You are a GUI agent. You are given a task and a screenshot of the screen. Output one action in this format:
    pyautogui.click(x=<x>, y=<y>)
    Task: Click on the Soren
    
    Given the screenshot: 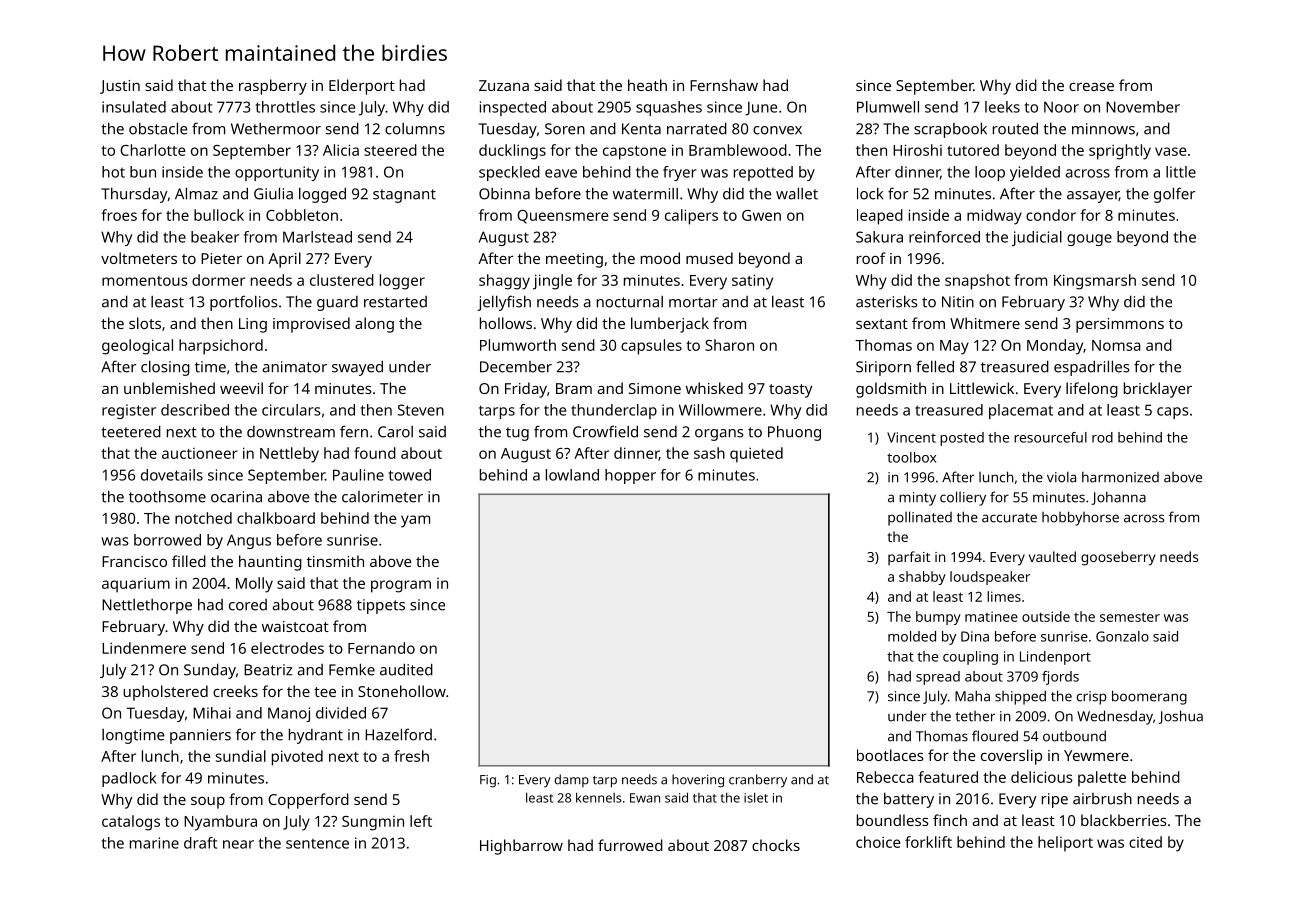 What is the action you would take?
    pyautogui.click(x=565, y=129)
